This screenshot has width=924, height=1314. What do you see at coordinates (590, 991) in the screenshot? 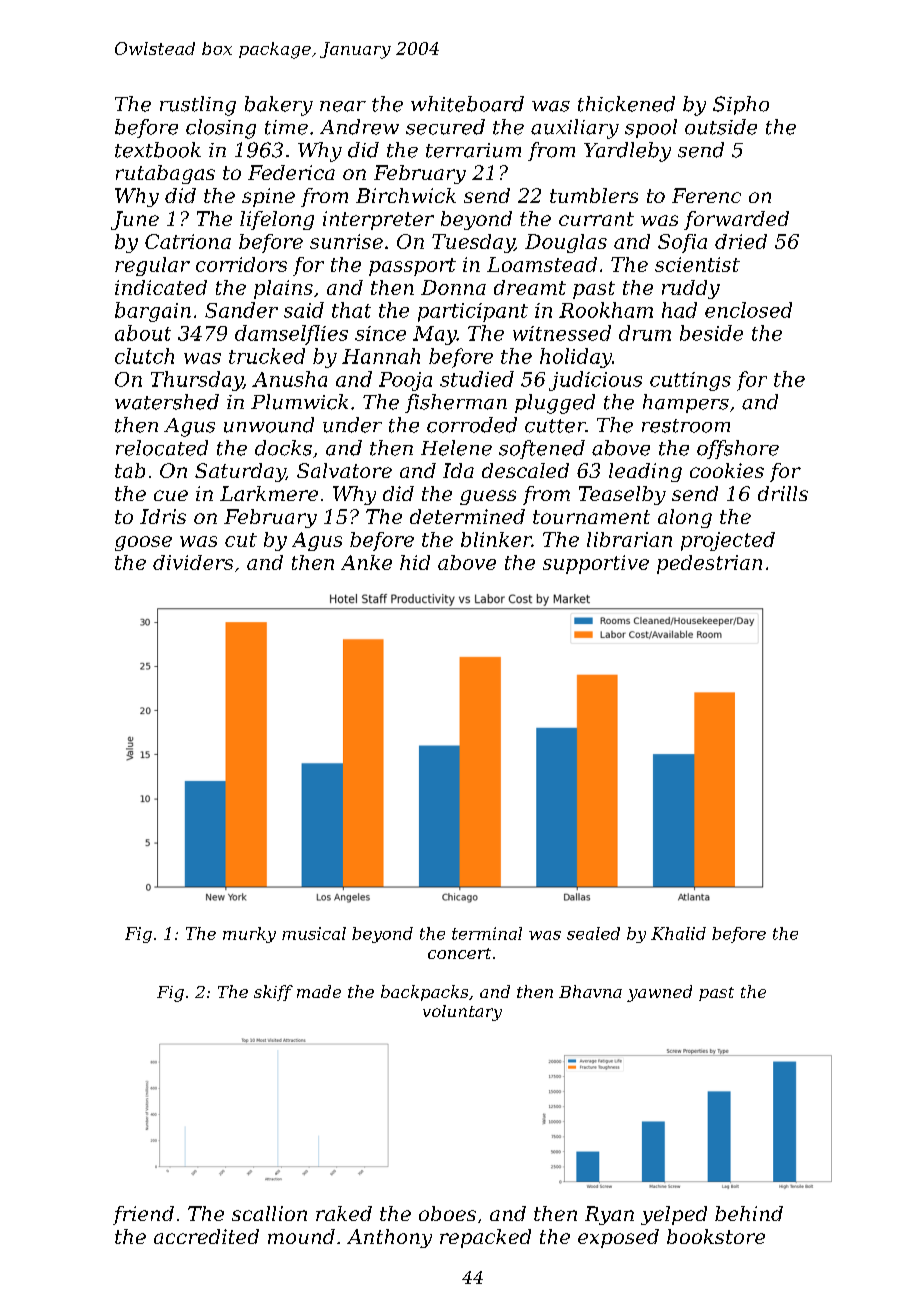
I see `Bhavna` at bounding box center [590, 991].
